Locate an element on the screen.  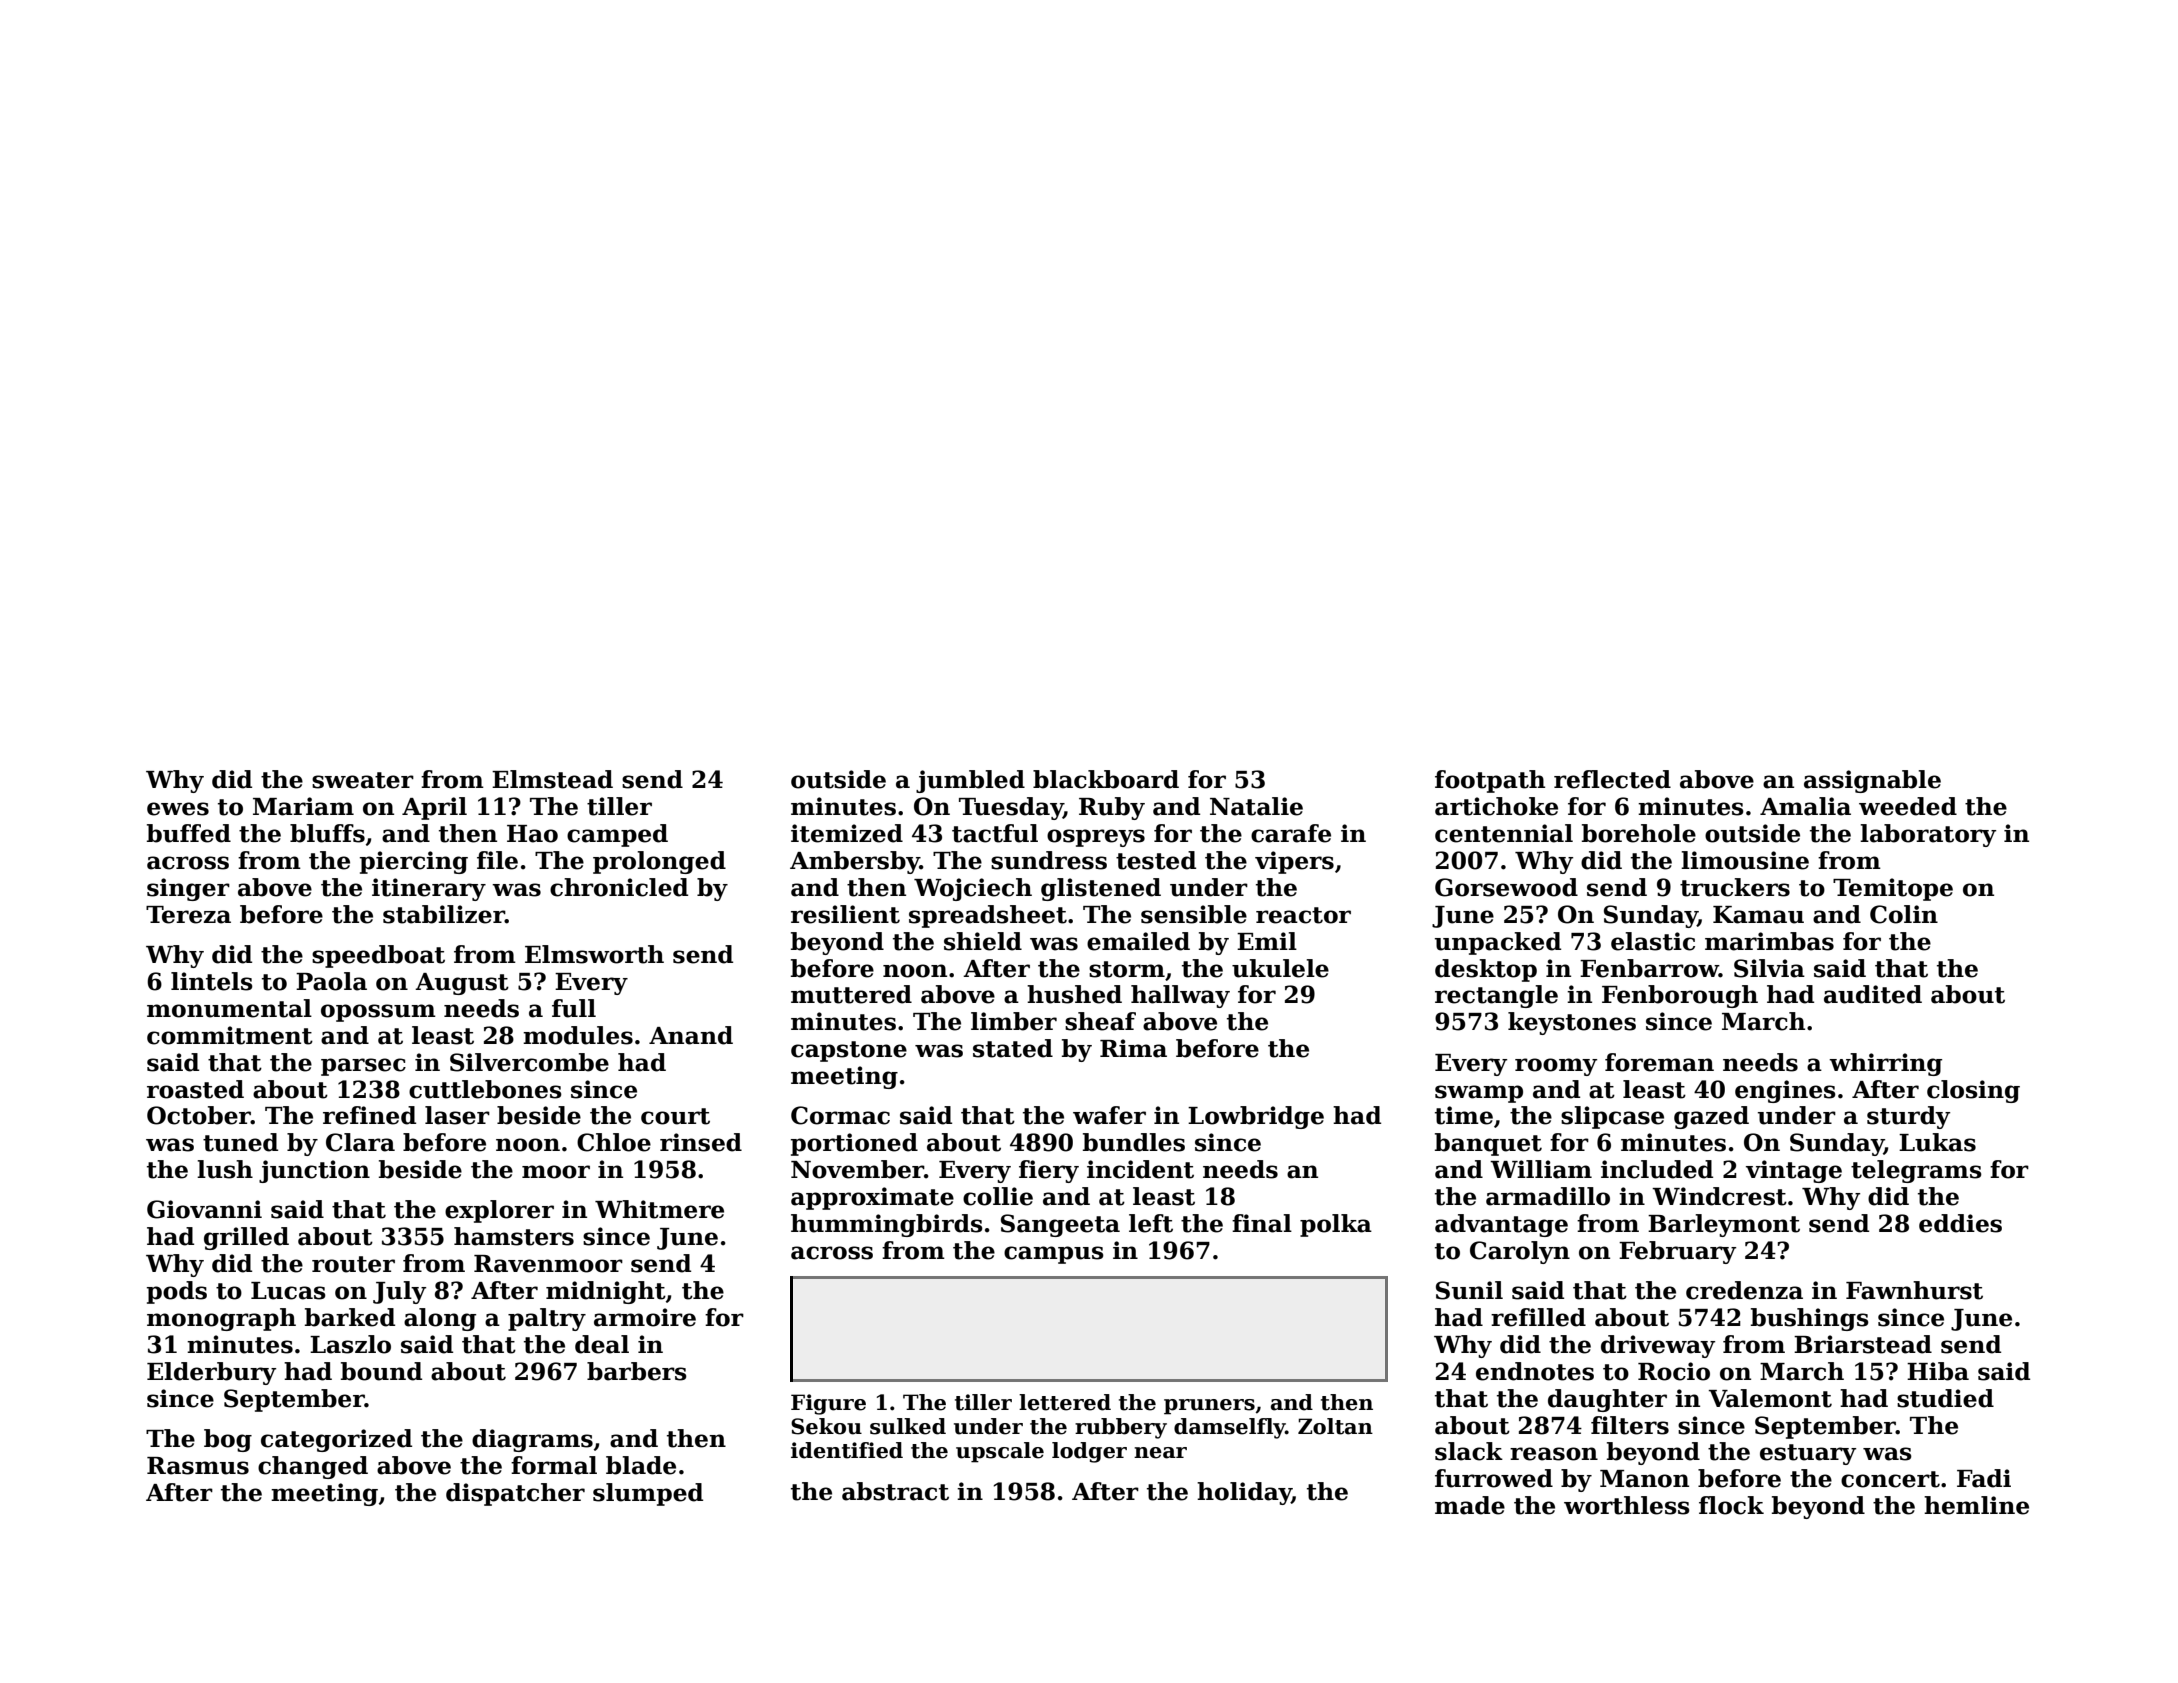
assignable is located at coordinates (1872, 781).
